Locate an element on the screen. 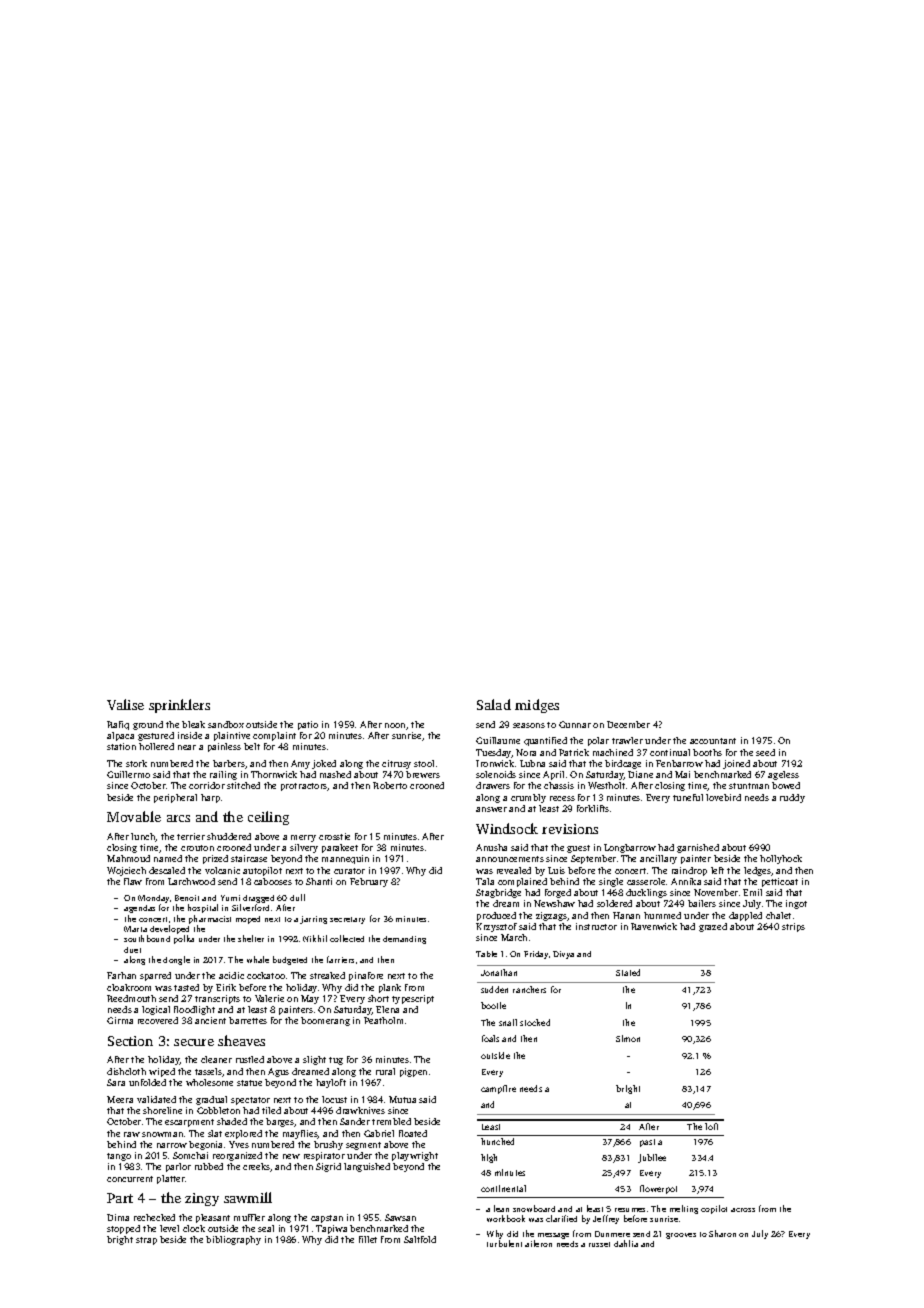  typescript is located at coordinates (413, 999).
